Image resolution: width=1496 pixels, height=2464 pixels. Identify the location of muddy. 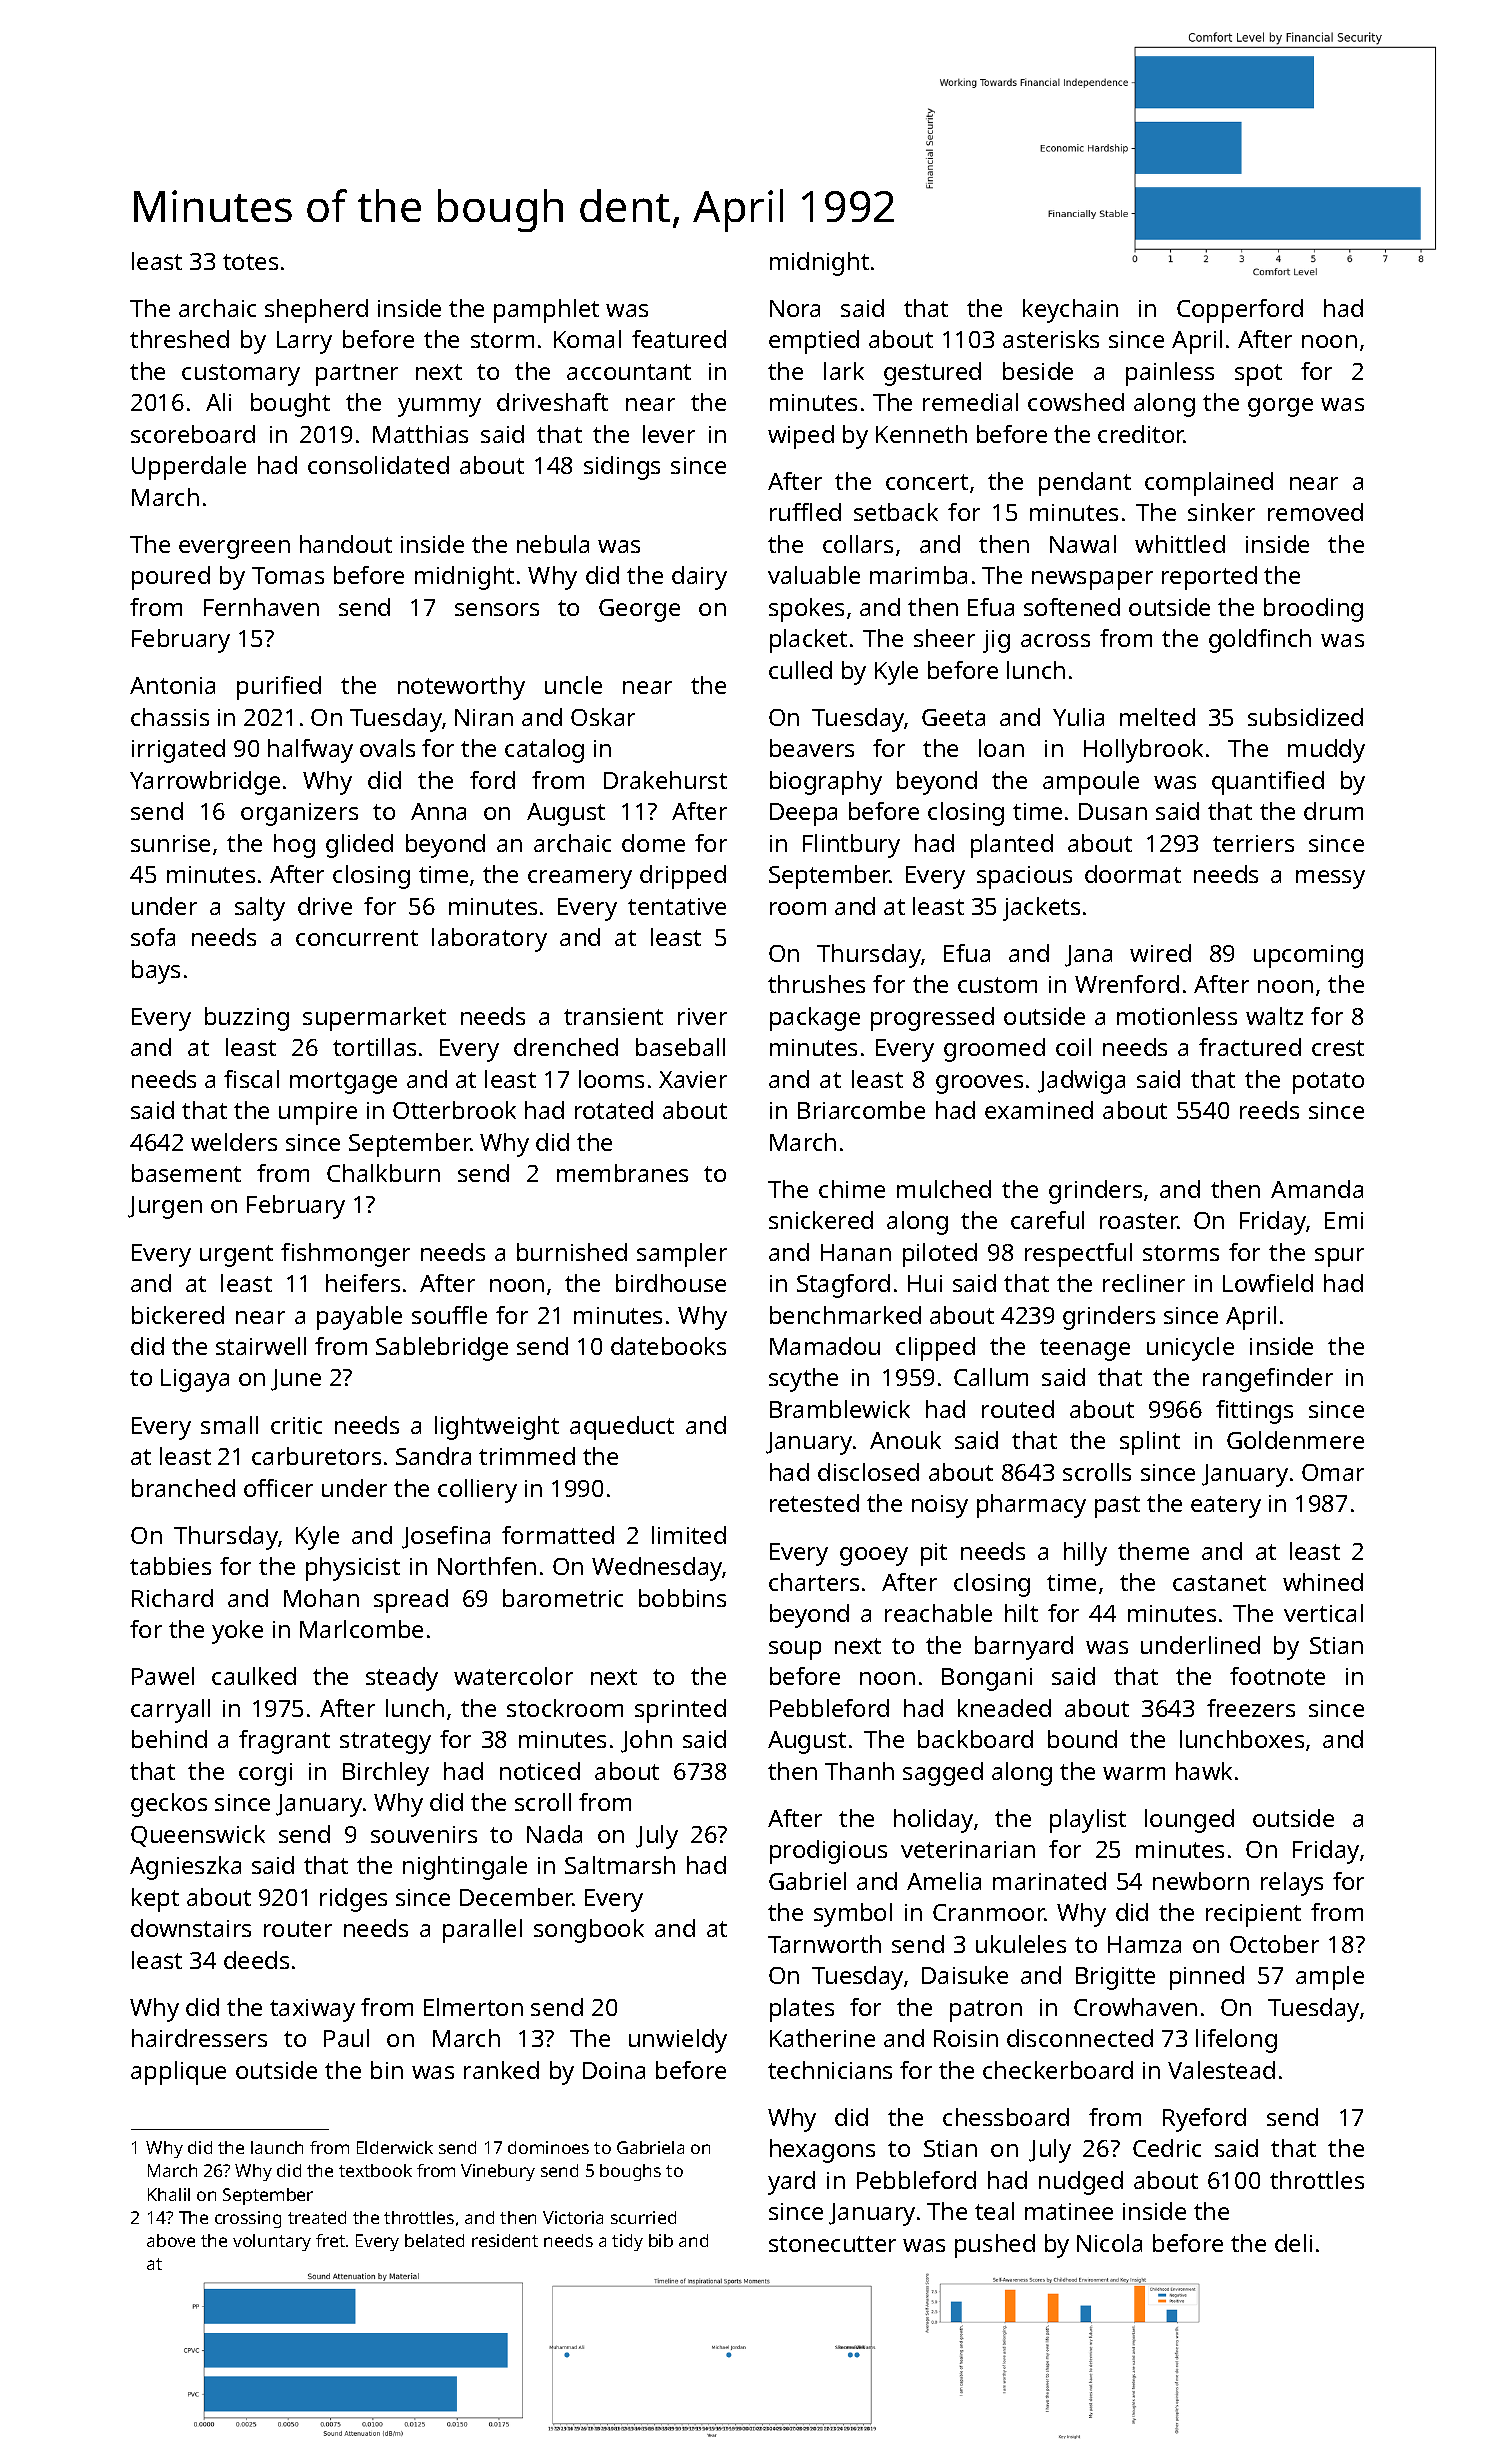
(1326, 751).
